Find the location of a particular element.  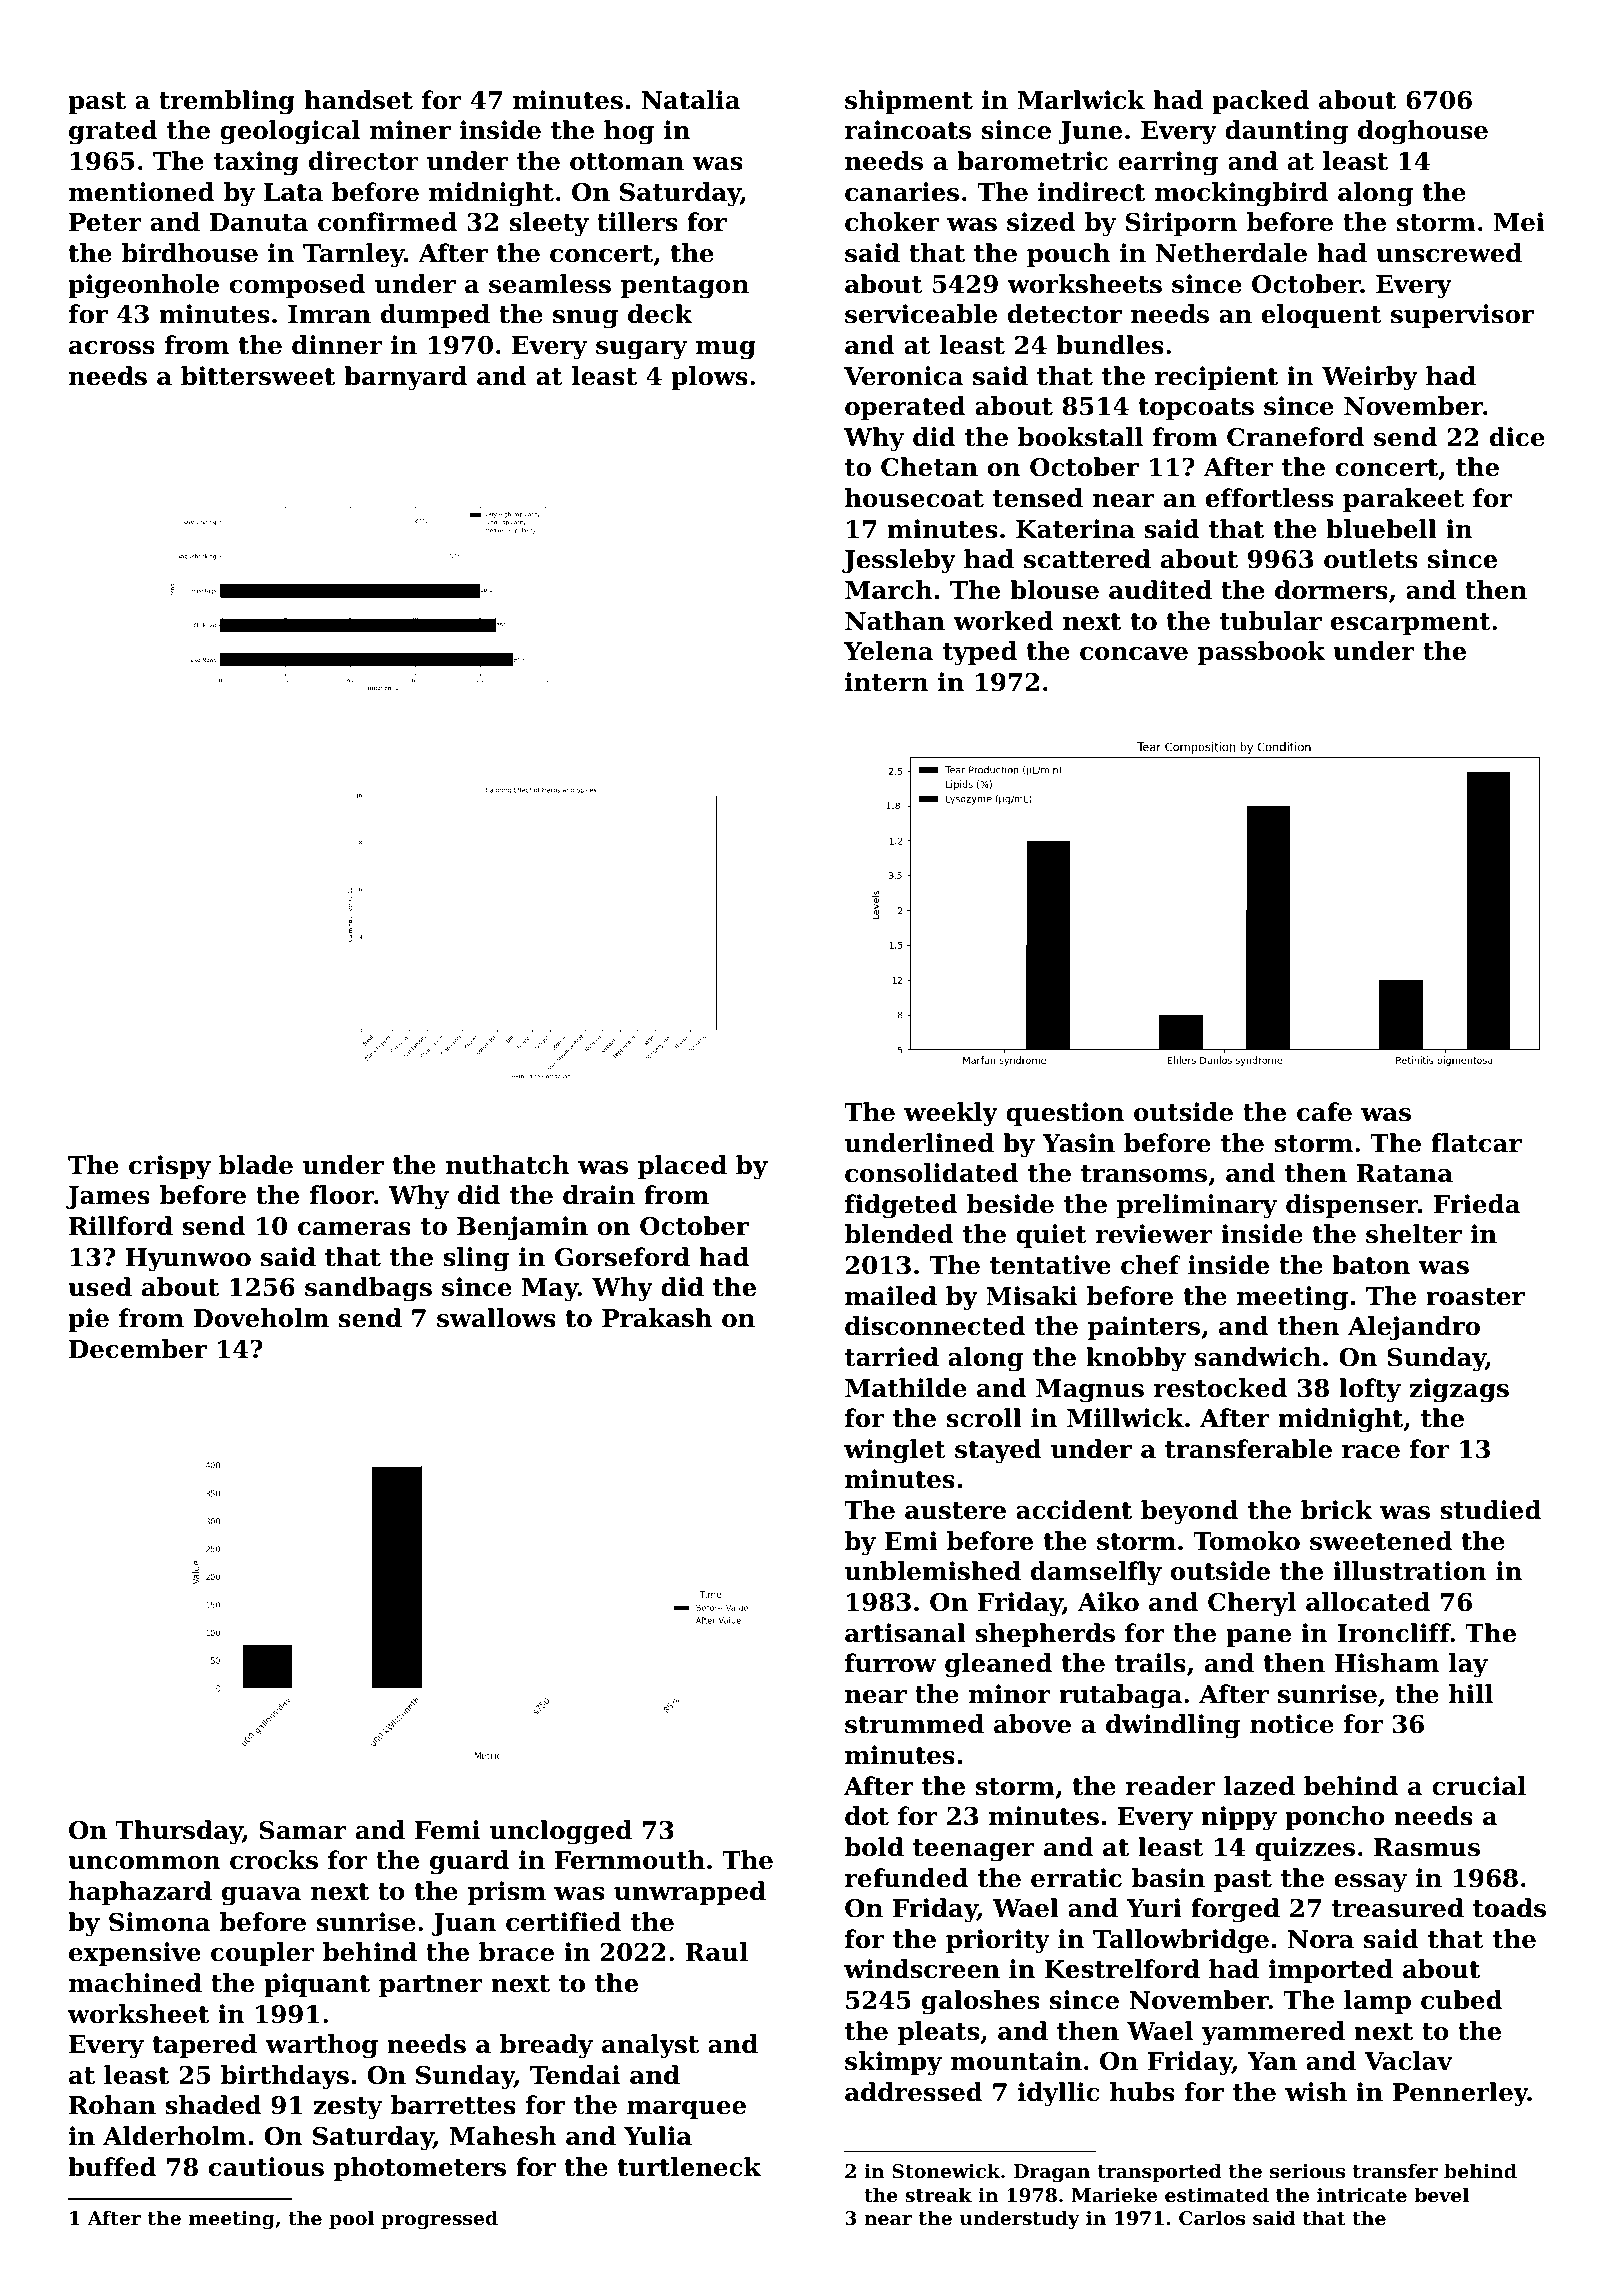

blade is located at coordinates (256, 1165).
